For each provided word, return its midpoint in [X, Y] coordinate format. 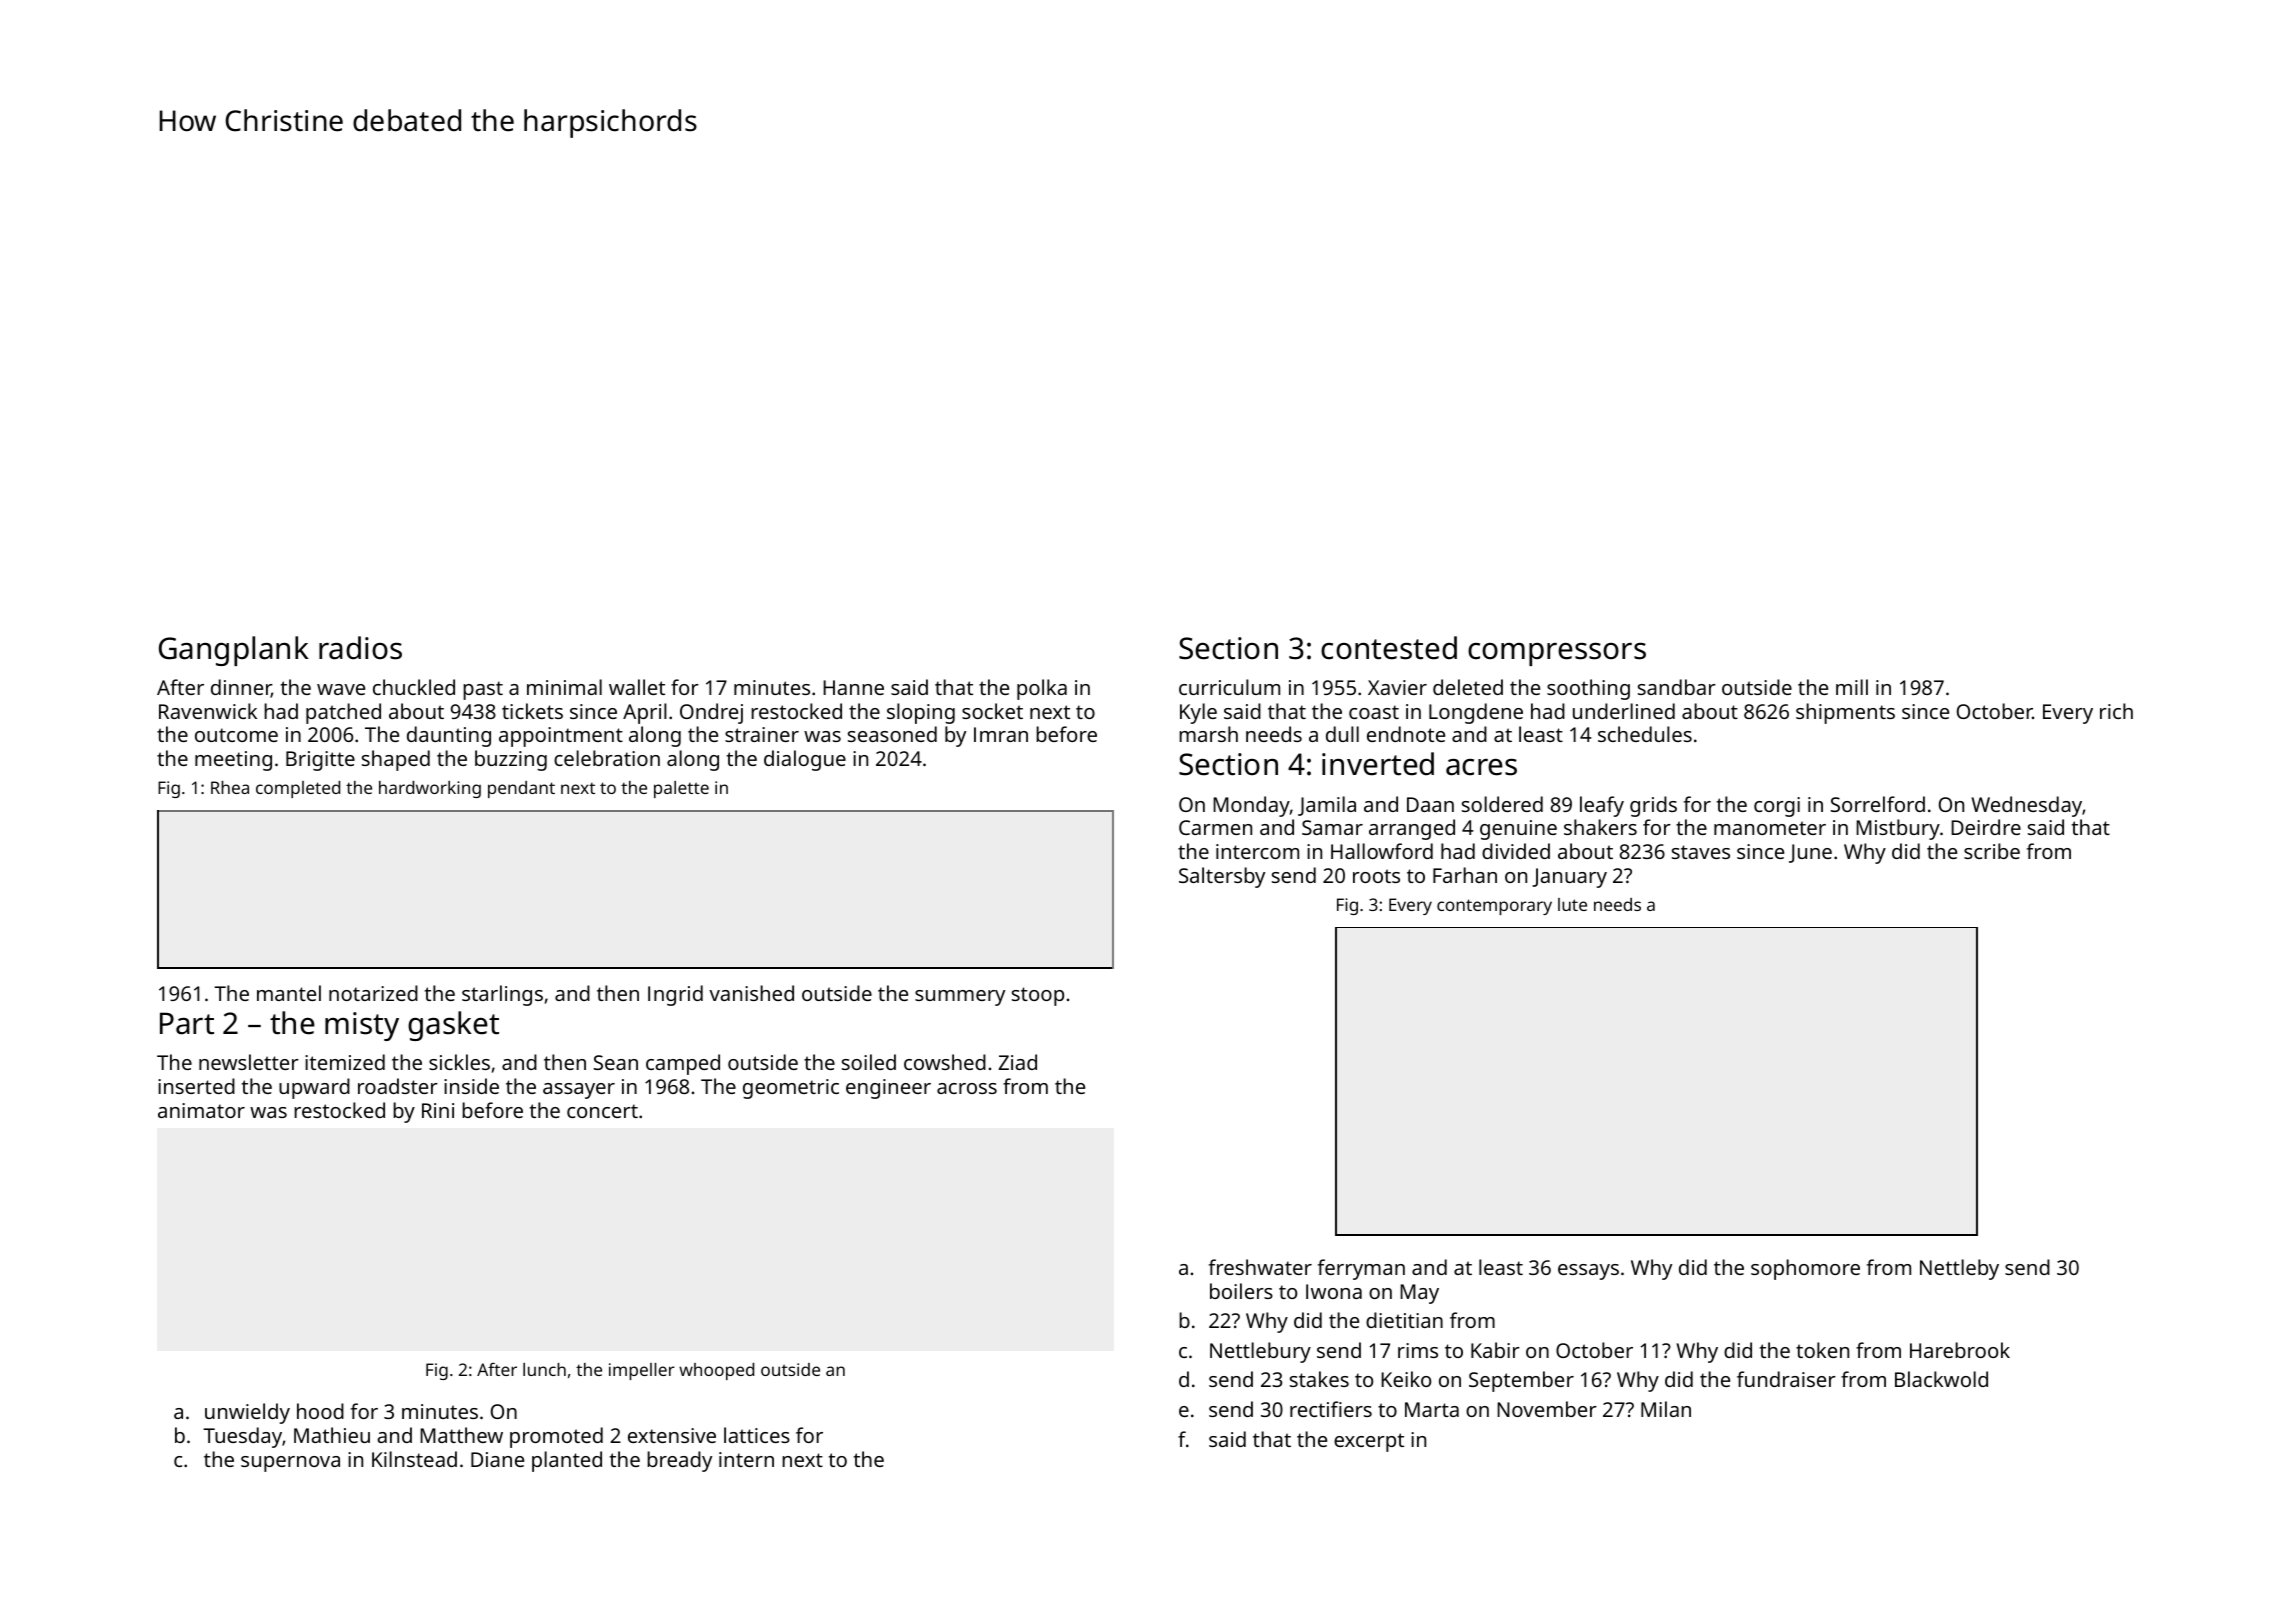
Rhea [230, 787]
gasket [453, 1026]
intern [746, 1459]
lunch [544, 1369]
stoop [1038, 996]
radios [360, 648]
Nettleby [1959, 1269]
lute [1572, 904]
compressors [1557, 654]
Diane [497, 1459]
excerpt [1369, 1442]
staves [1701, 852]
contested [1389, 648]
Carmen [1215, 827]
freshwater [1260, 1267]
